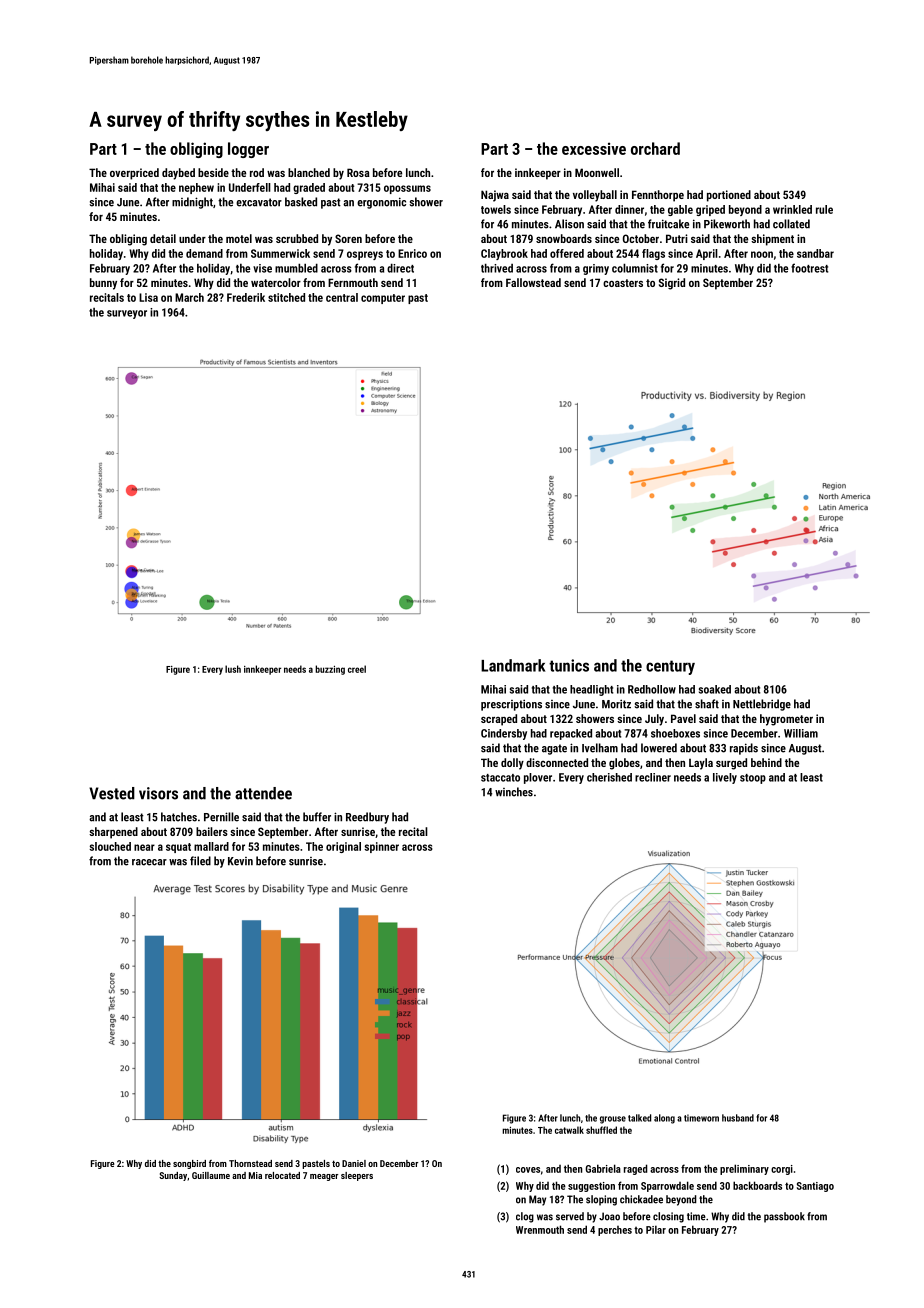 The height and width of the image is (1308, 924). Describe the element at coordinates (134, 174) in the image. I see `overpriced` at that location.
